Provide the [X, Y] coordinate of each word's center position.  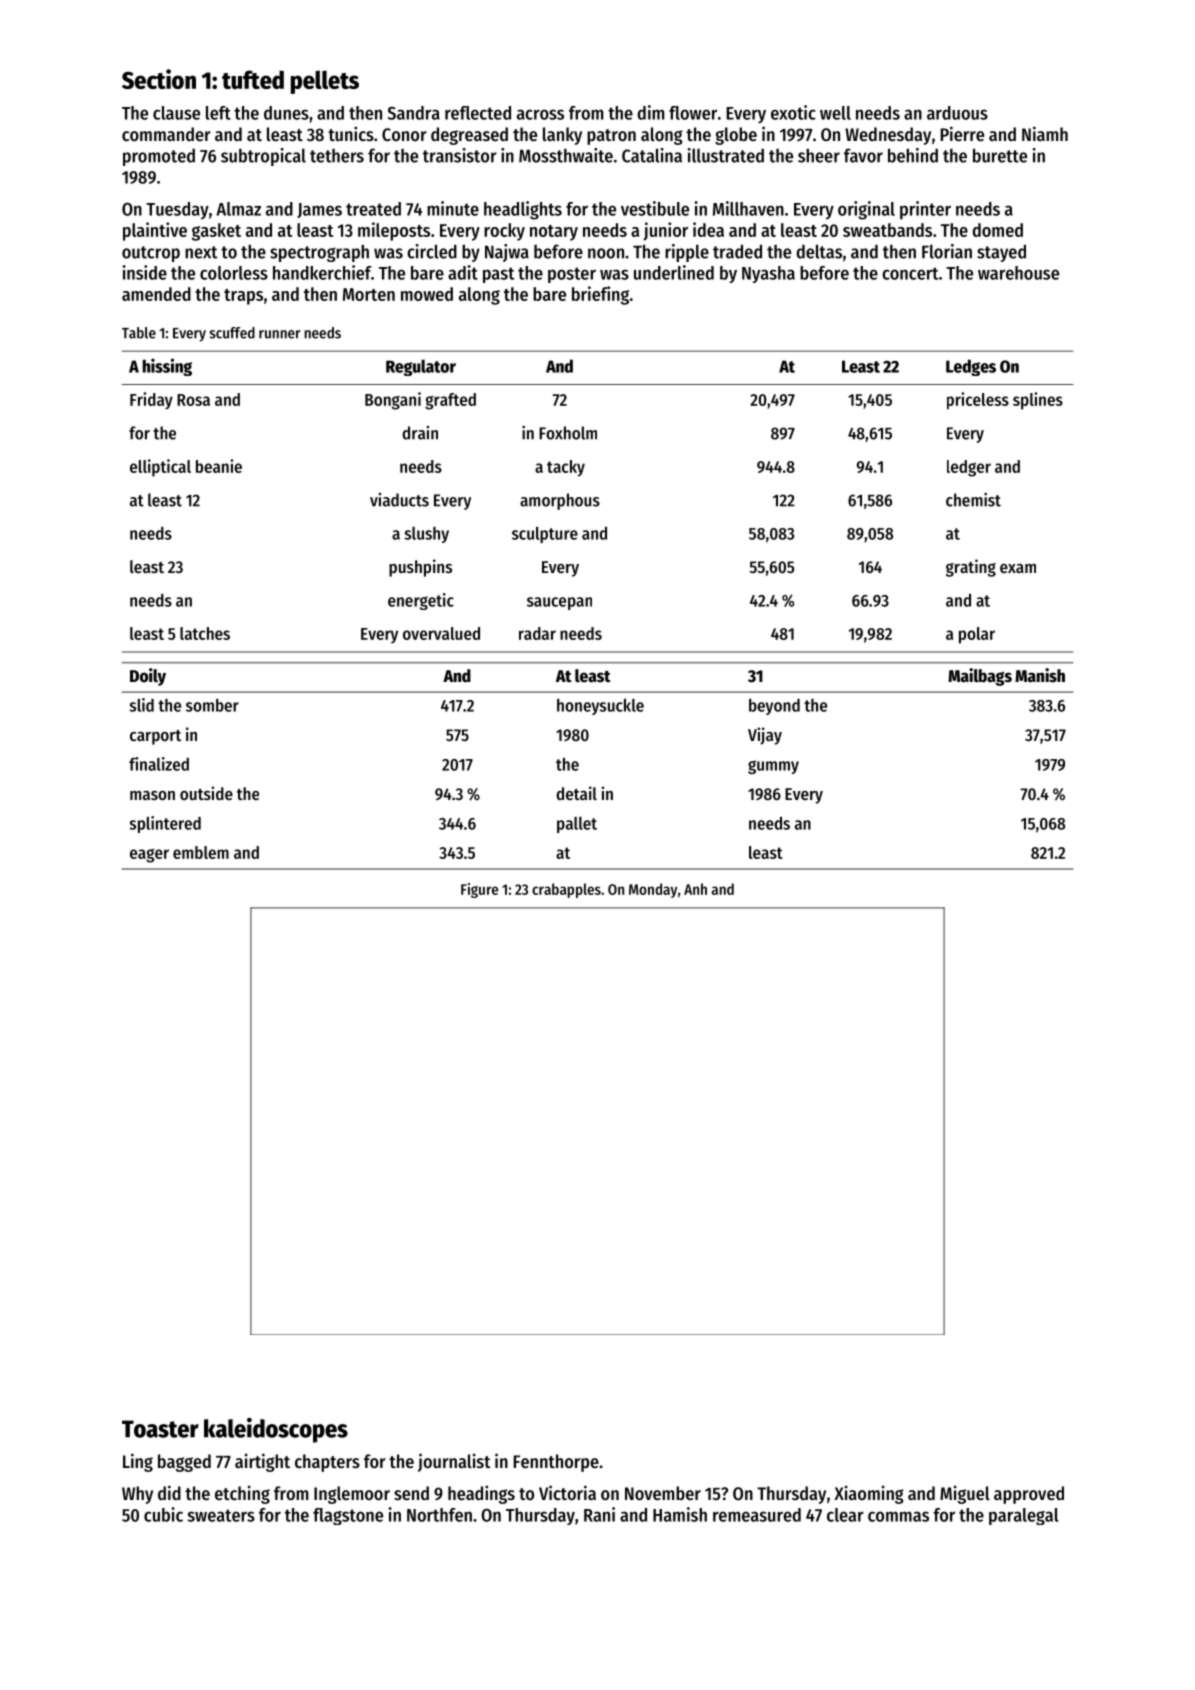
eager [149, 856]
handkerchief [322, 272]
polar [977, 635]
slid [141, 705]
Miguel [965, 1494]
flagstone [348, 1516]
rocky [504, 232]
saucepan [559, 603]
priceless [978, 401]
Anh [695, 889]
